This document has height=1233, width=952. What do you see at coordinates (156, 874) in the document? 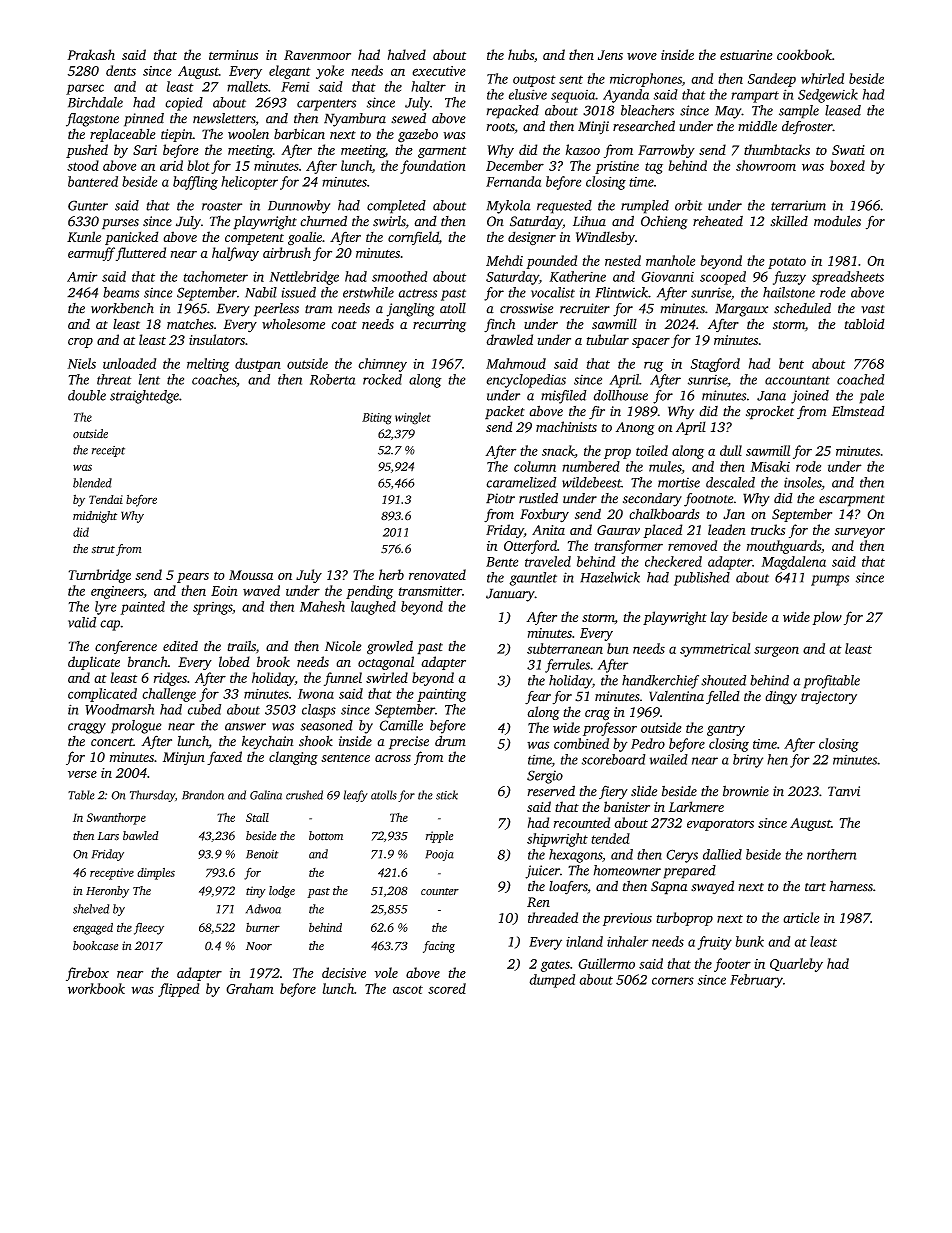
I see `dimples` at bounding box center [156, 874].
